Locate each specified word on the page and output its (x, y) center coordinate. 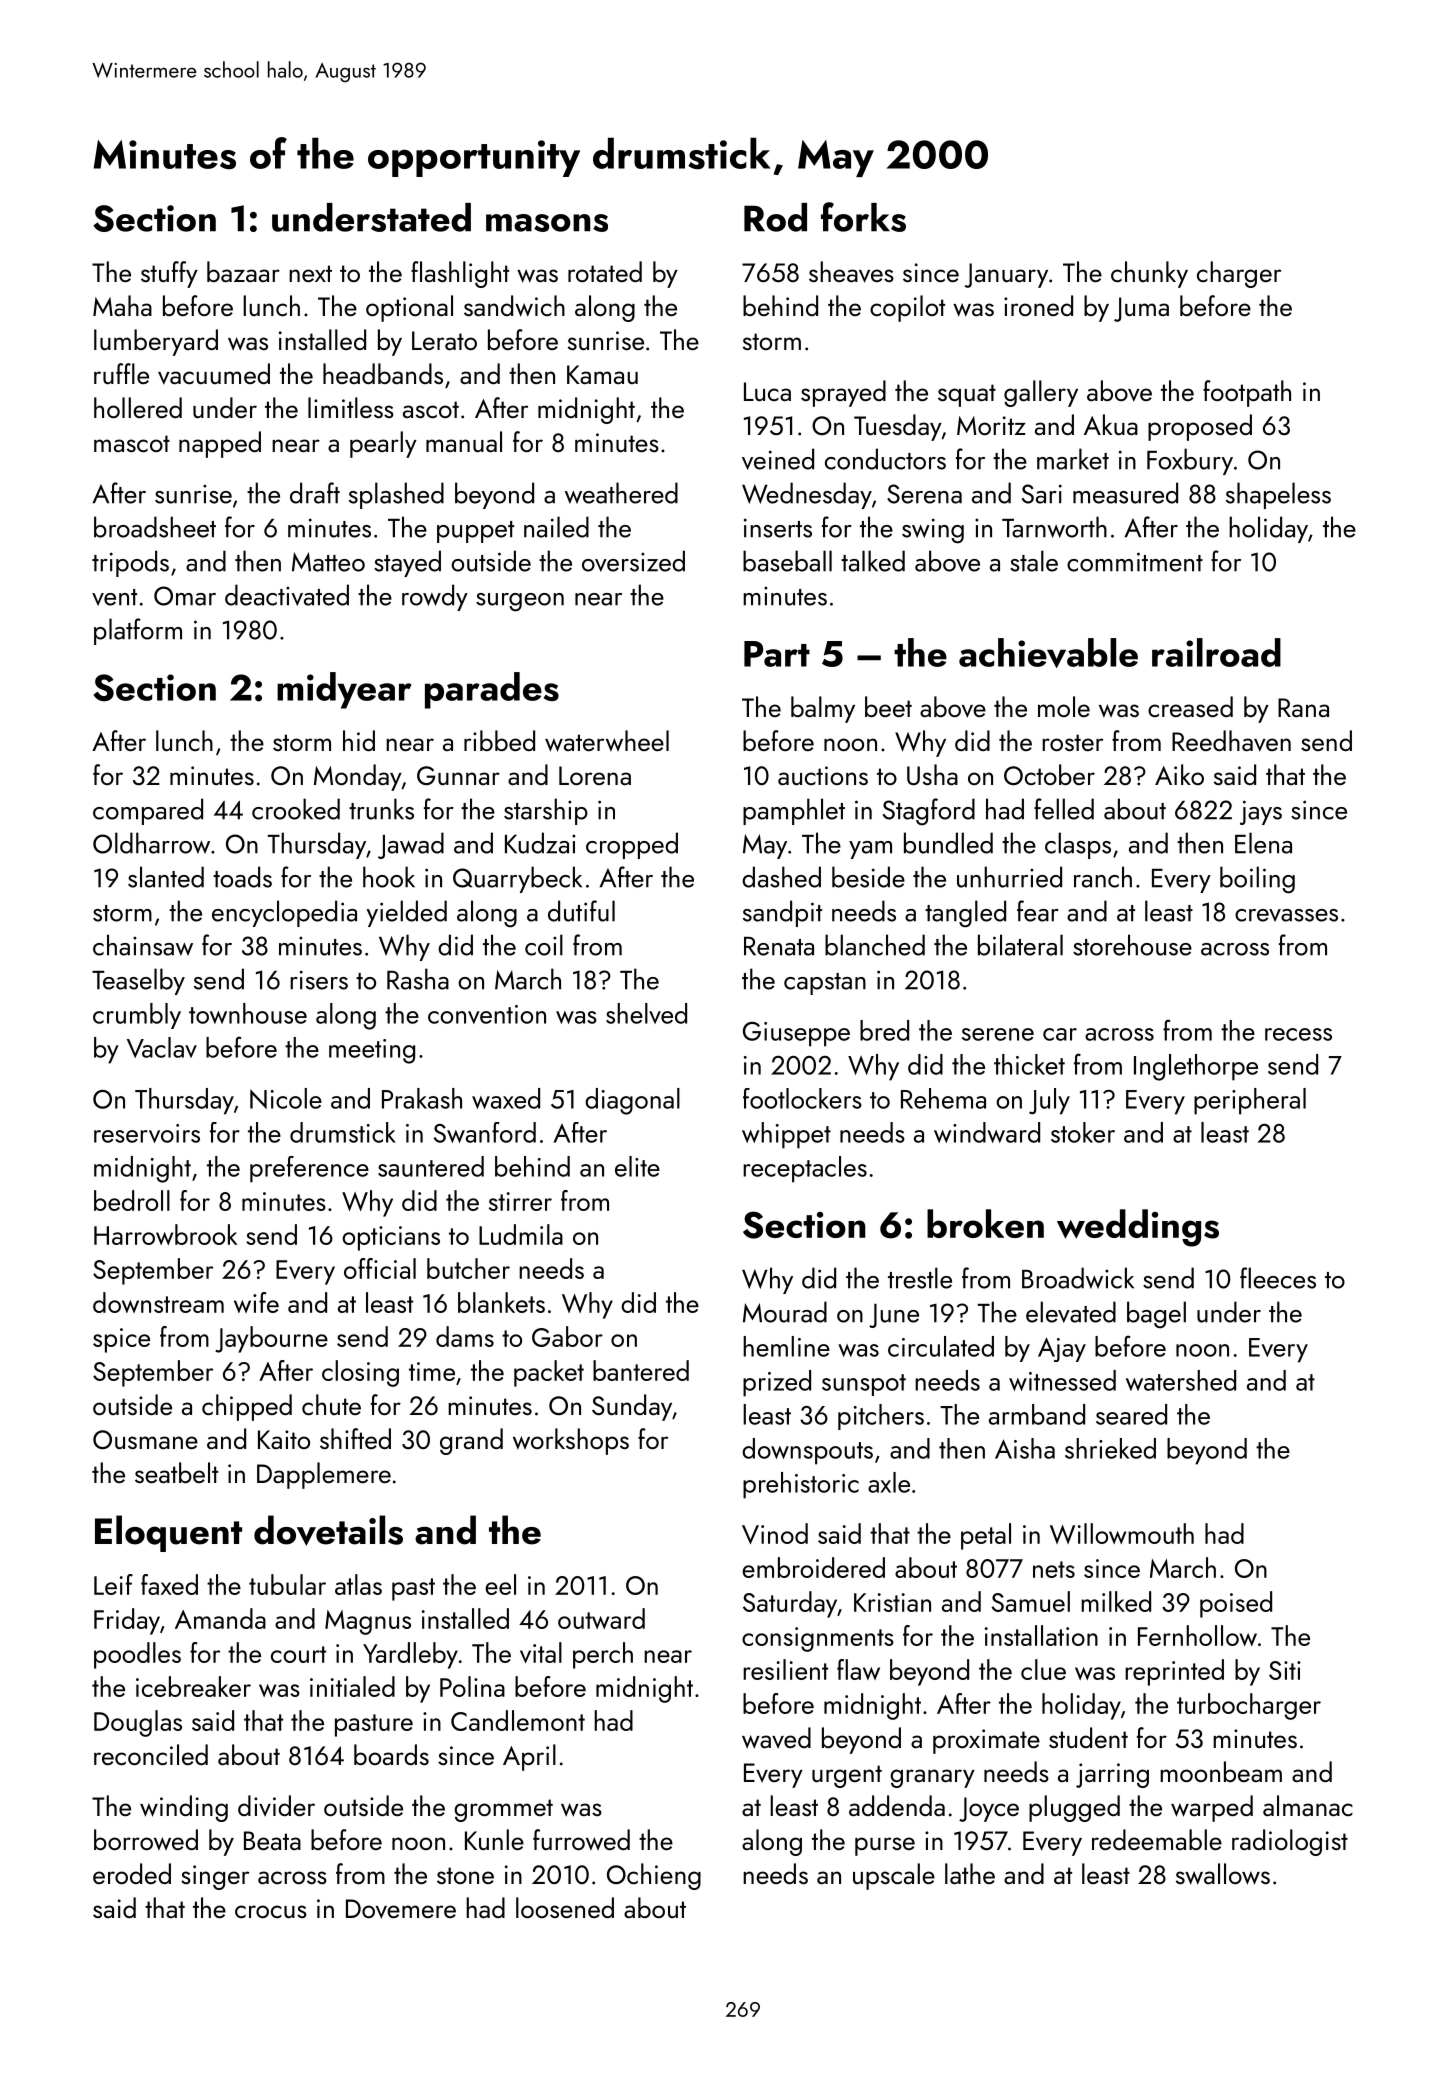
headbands (383, 373)
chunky (1149, 274)
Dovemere (401, 1909)
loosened (565, 1907)
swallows (1223, 1874)
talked (873, 561)
